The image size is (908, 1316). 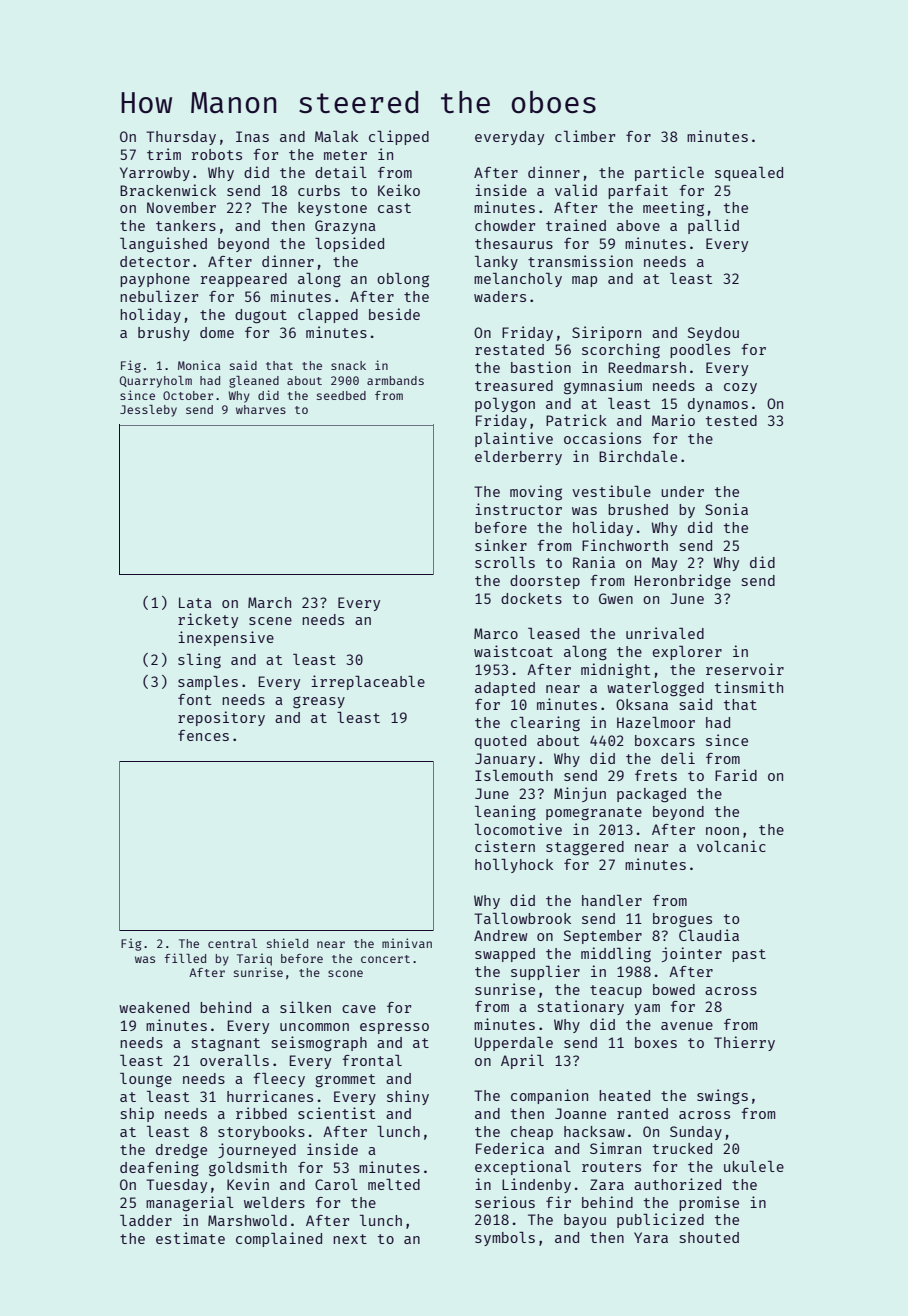 What do you see at coordinates (399, 190) in the page?
I see `Keiko` at bounding box center [399, 190].
